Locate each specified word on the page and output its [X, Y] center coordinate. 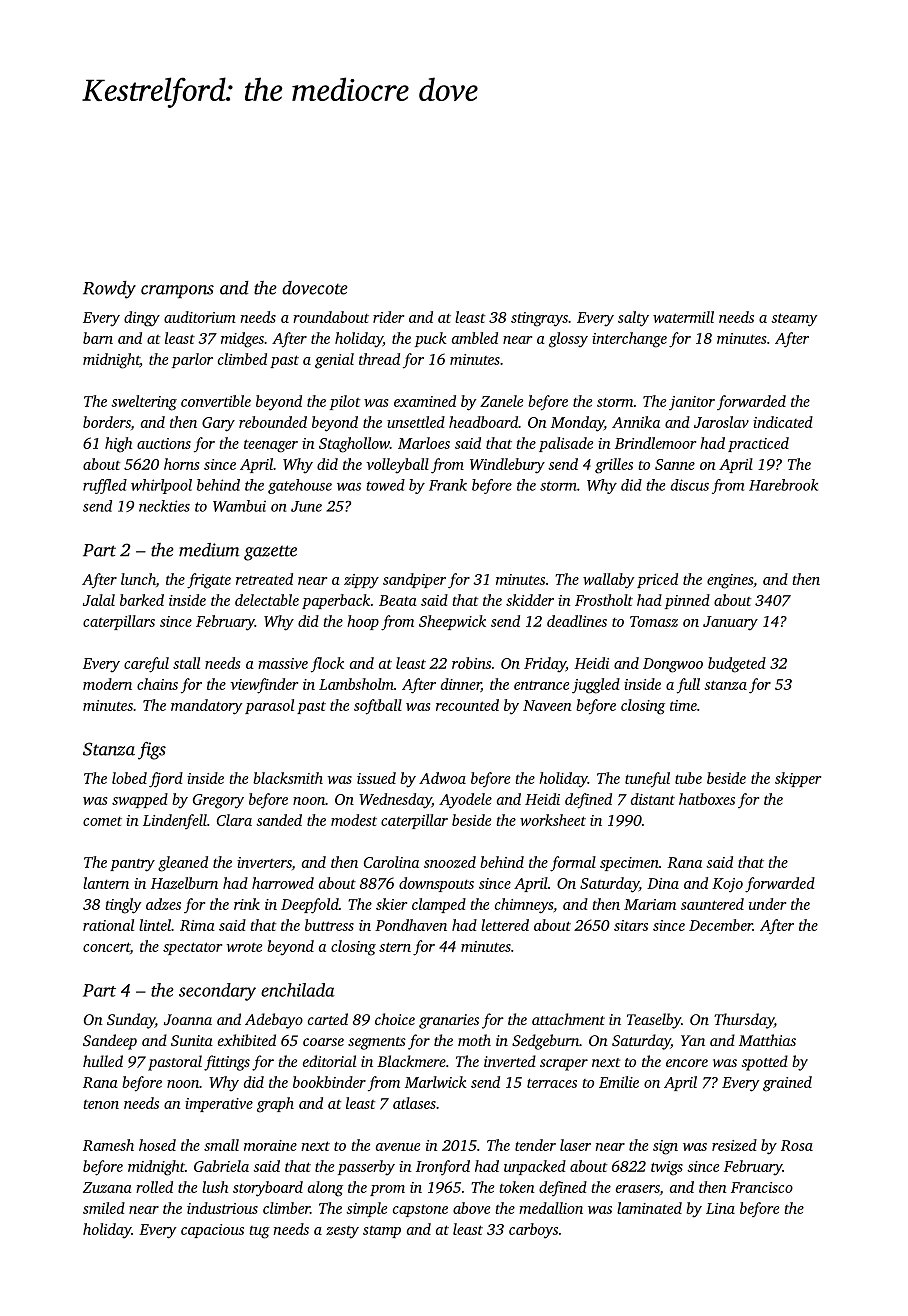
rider [388, 317]
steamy [794, 320]
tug [259, 1232]
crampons [177, 291]
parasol [269, 706]
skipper [798, 779]
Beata [398, 600]
